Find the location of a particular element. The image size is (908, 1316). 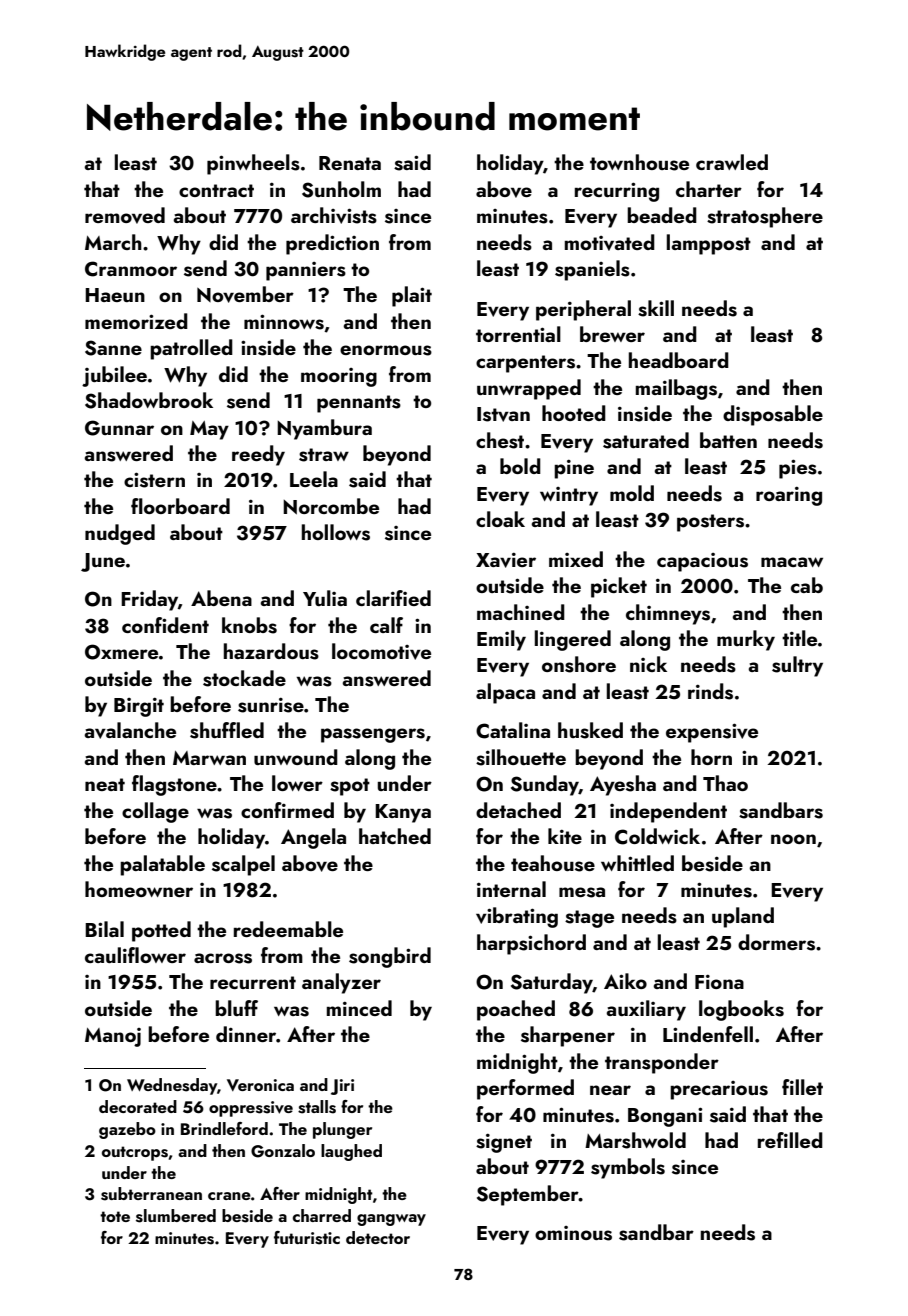

signet is located at coordinates (504, 1143).
